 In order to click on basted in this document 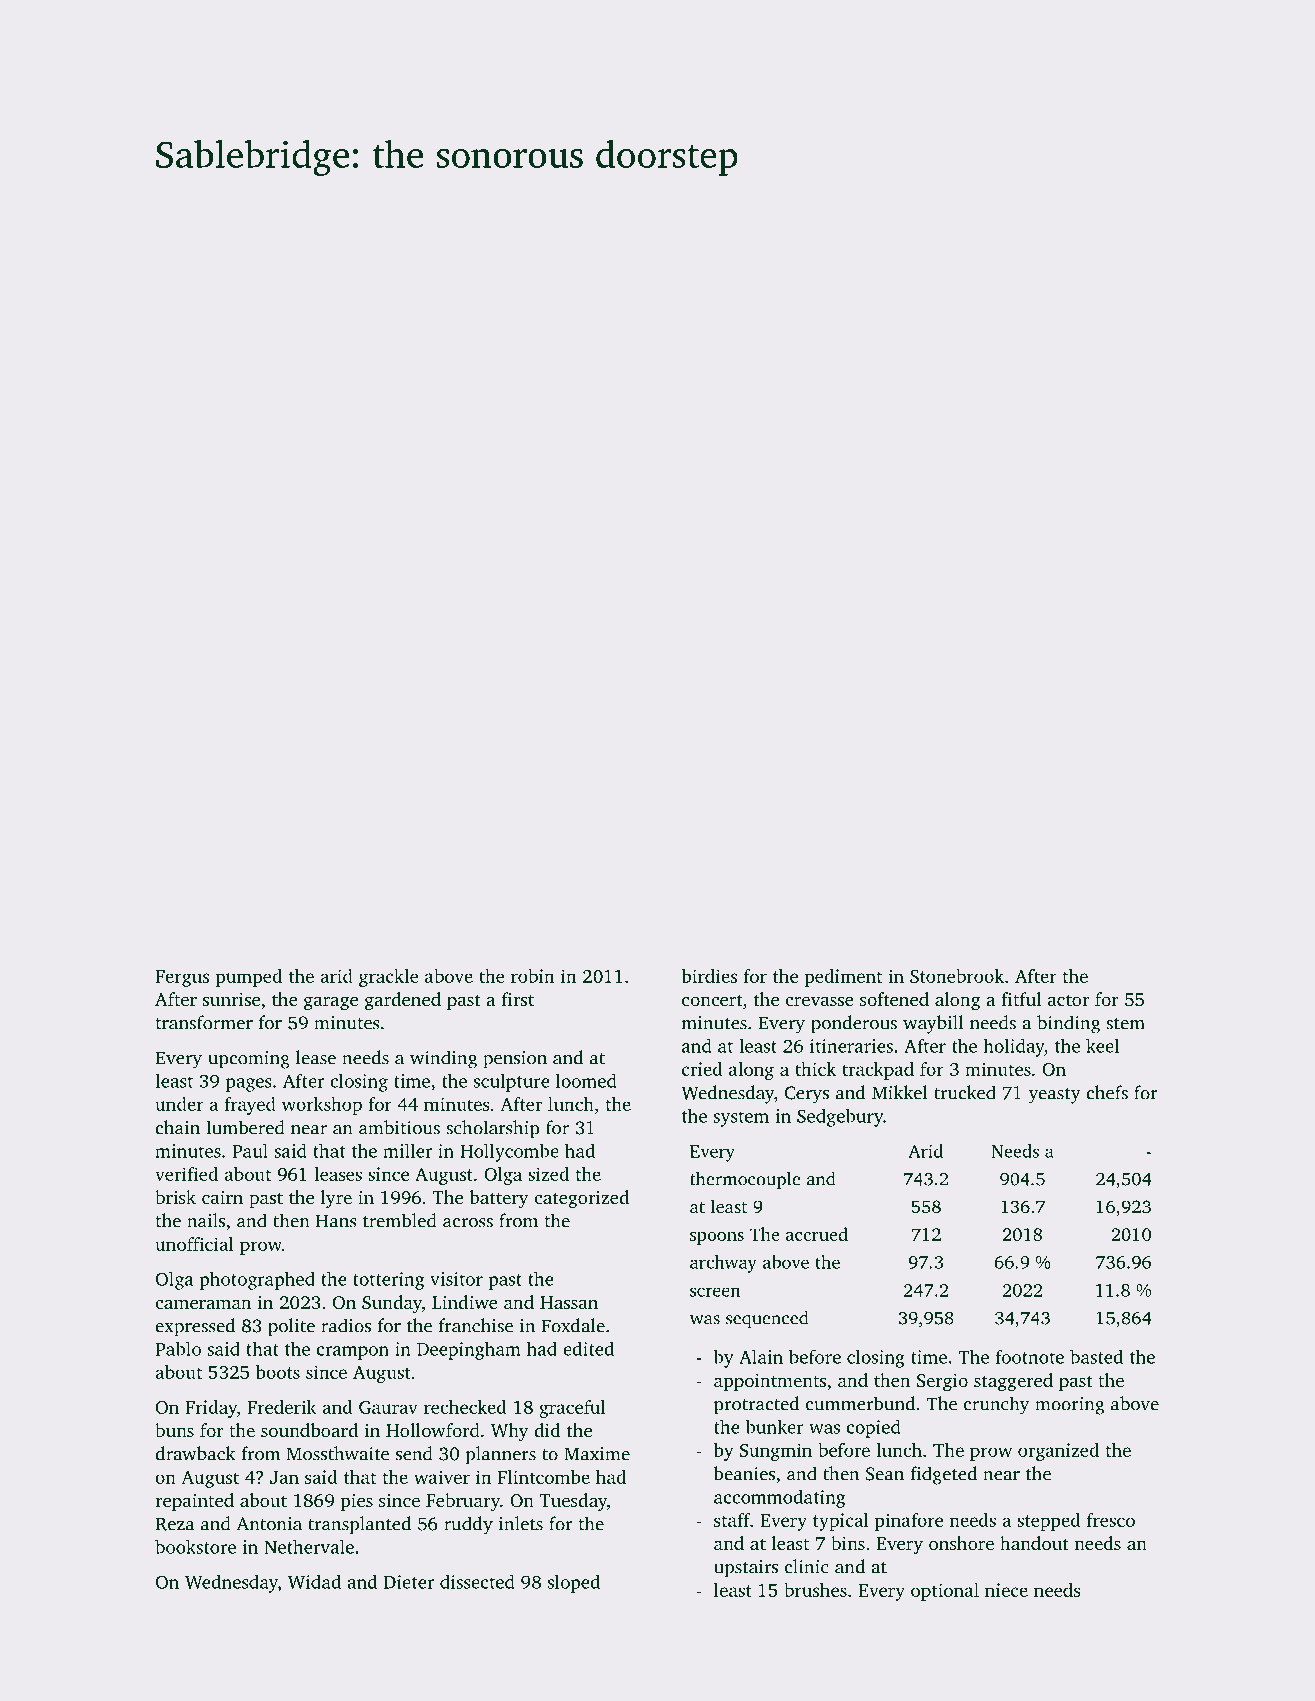, I will do `click(1096, 1357)`.
